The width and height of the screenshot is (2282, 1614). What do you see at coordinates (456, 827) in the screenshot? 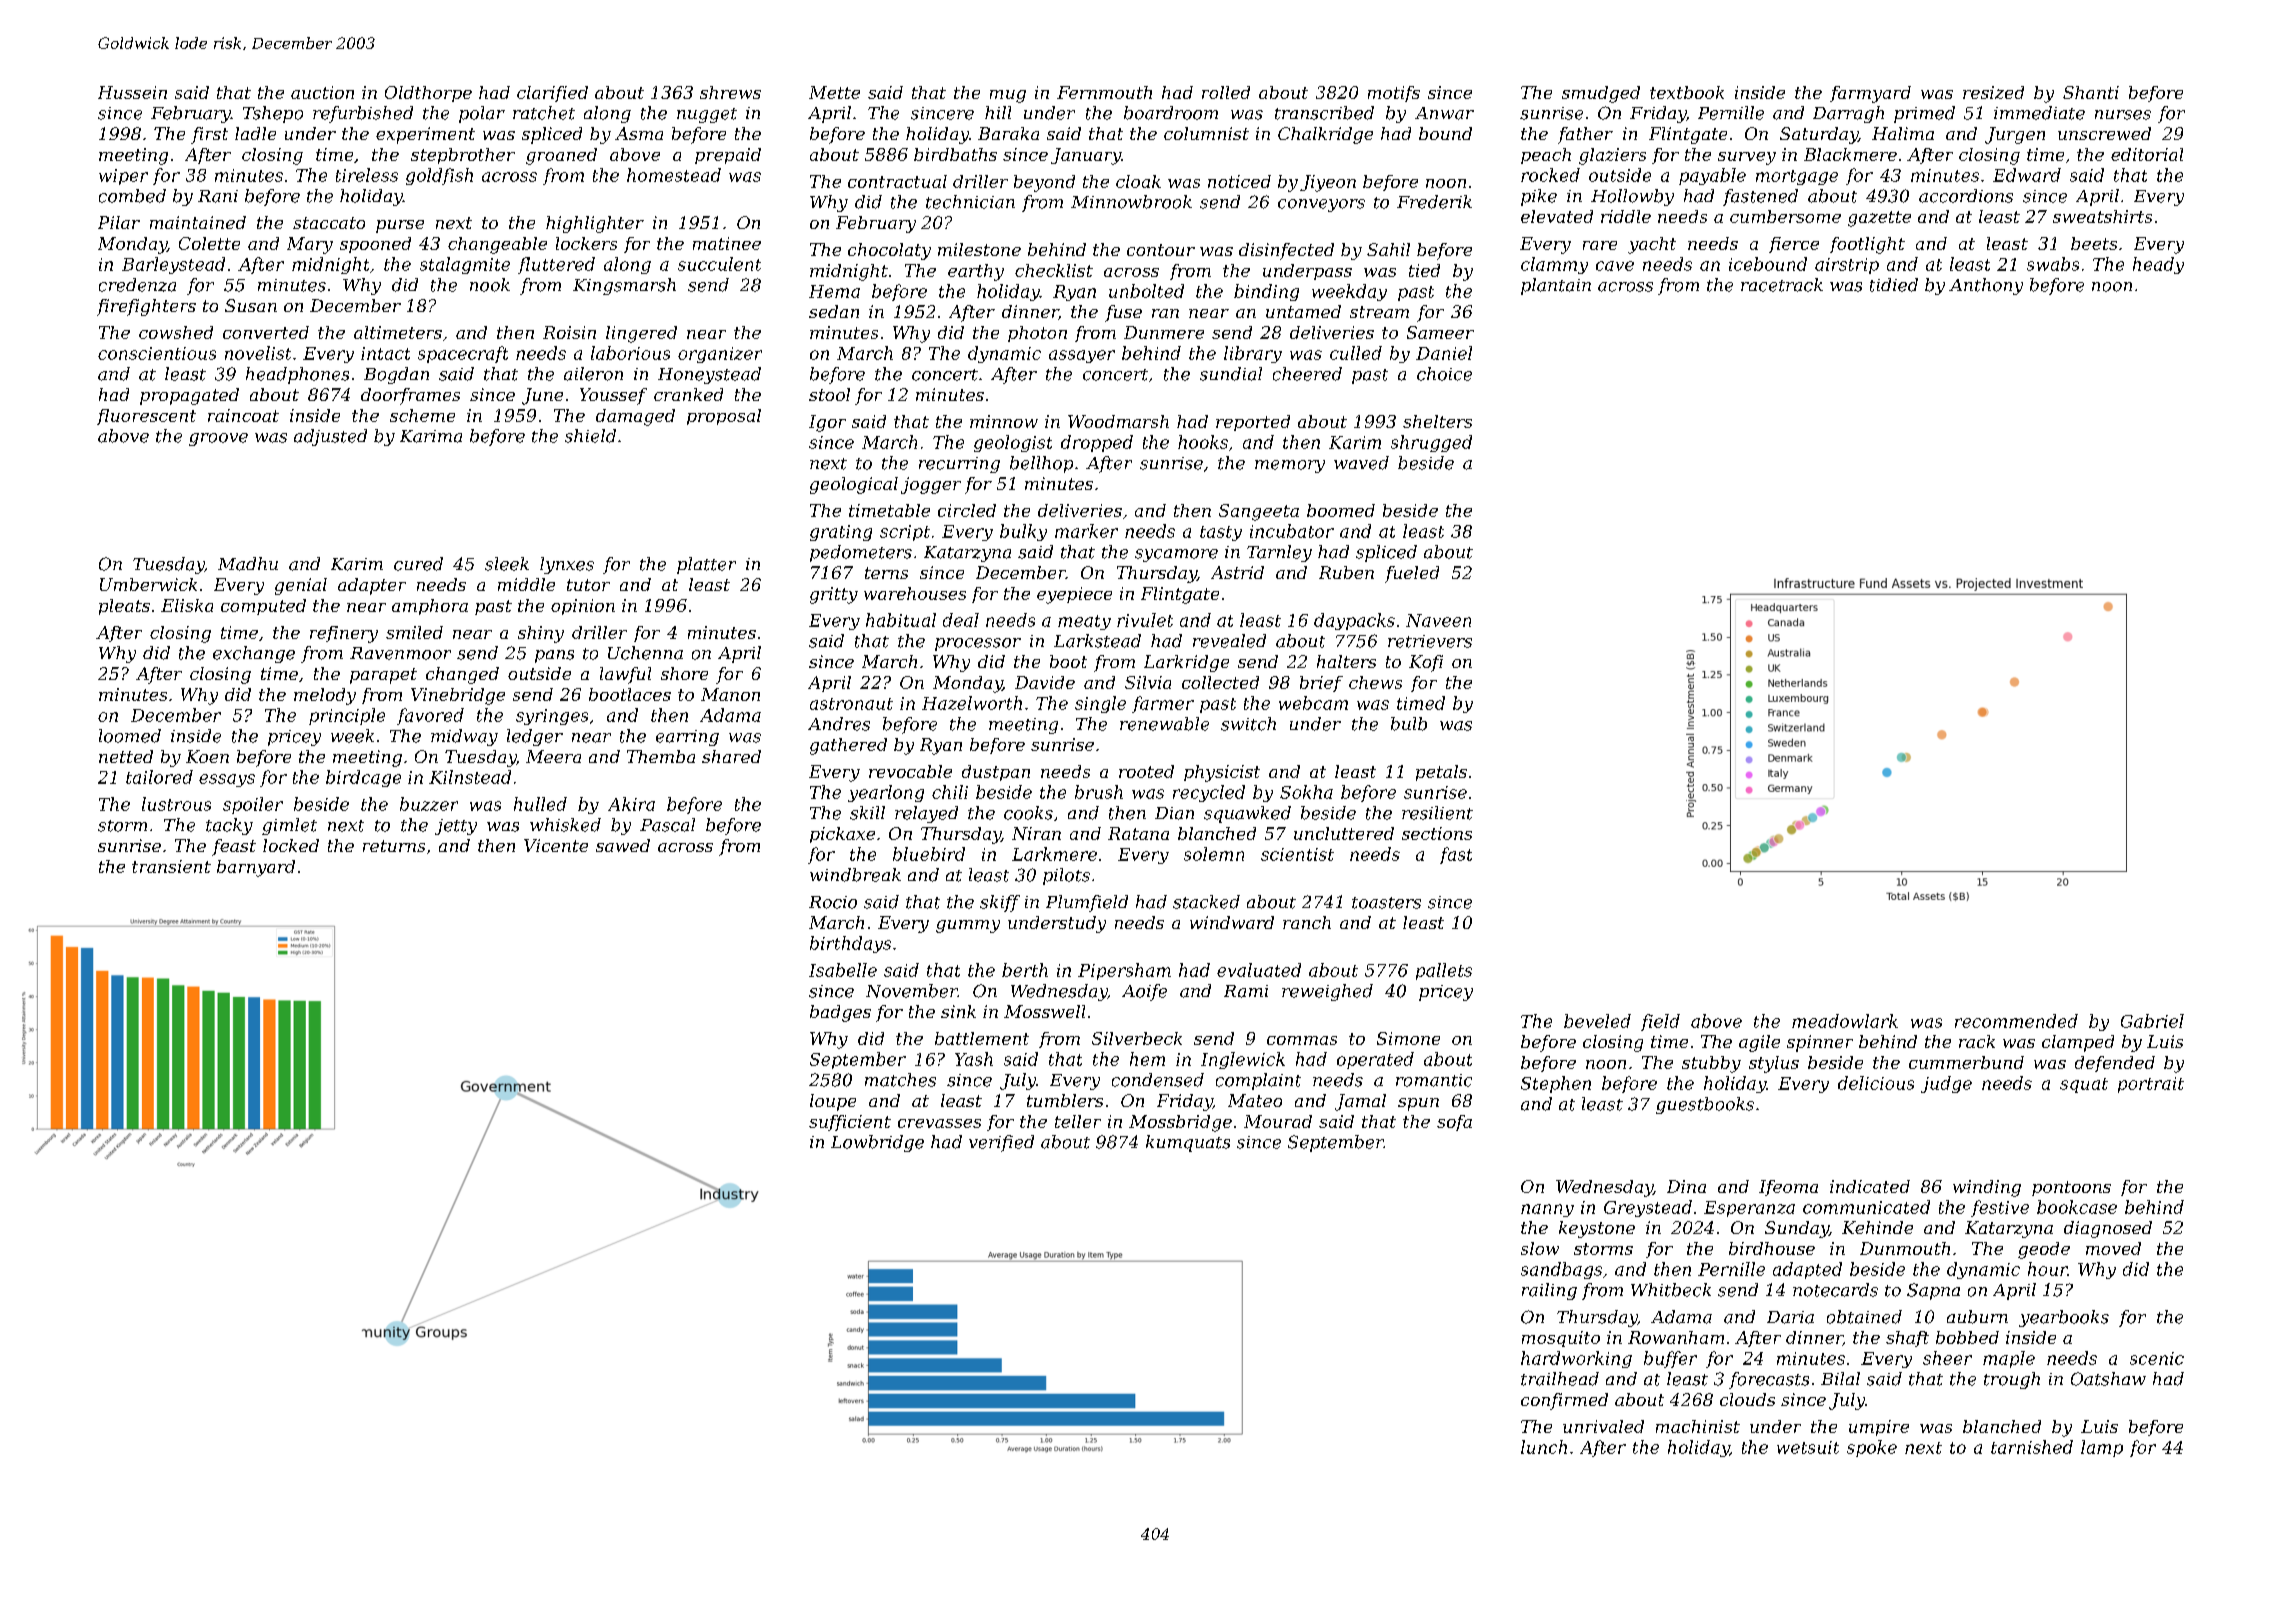
I see `jetty` at bounding box center [456, 827].
